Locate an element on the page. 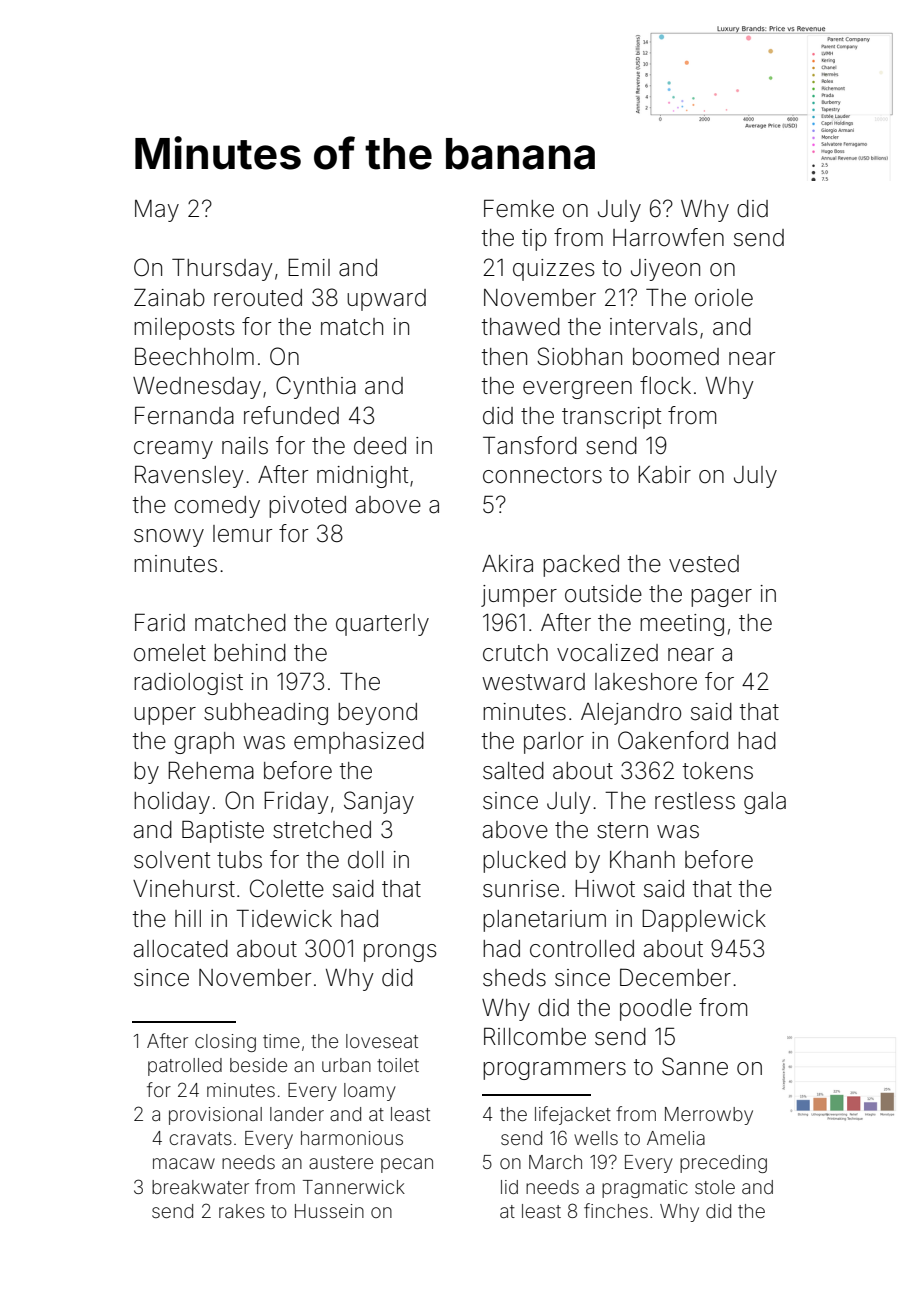 This page has width=924, height=1311. Sanne is located at coordinates (695, 1066).
